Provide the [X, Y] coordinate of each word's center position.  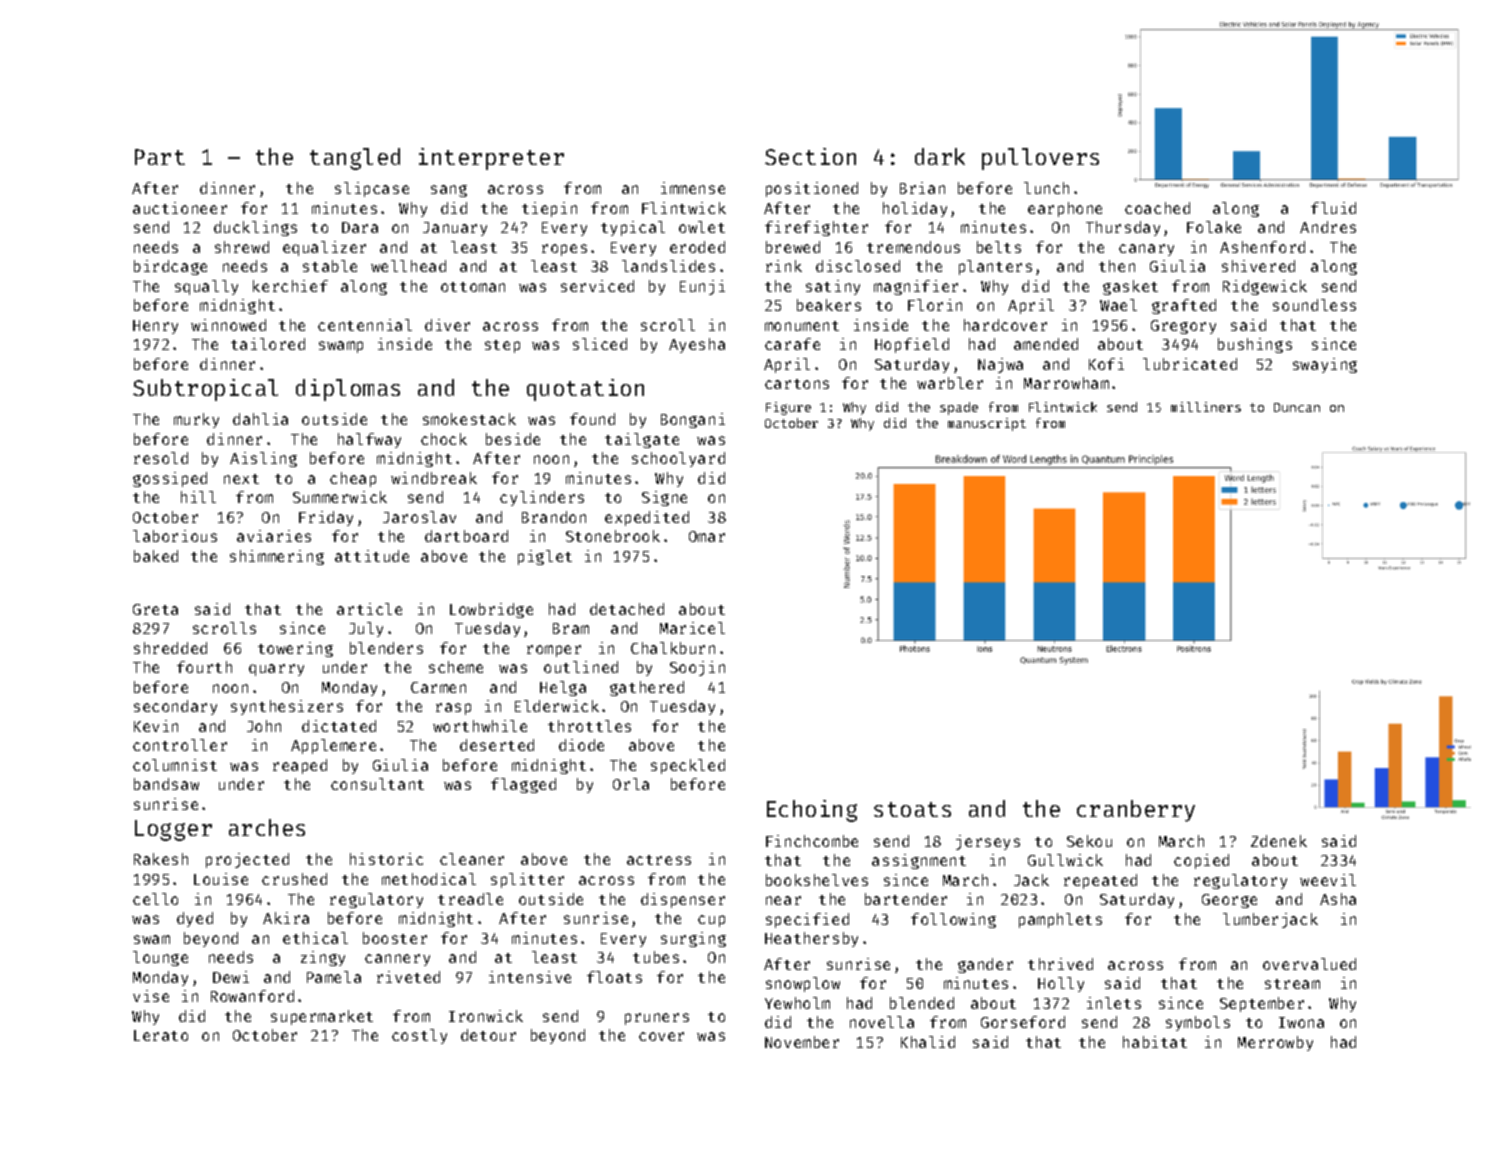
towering [295, 649]
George [1229, 901]
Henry [155, 327]
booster [395, 938]
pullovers [1040, 159]
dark [940, 156]
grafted [1184, 306]
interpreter [491, 159]
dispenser [683, 900]
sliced [600, 344]
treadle [470, 899]
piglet [545, 557]
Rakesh [161, 859]
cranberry [1136, 811]
